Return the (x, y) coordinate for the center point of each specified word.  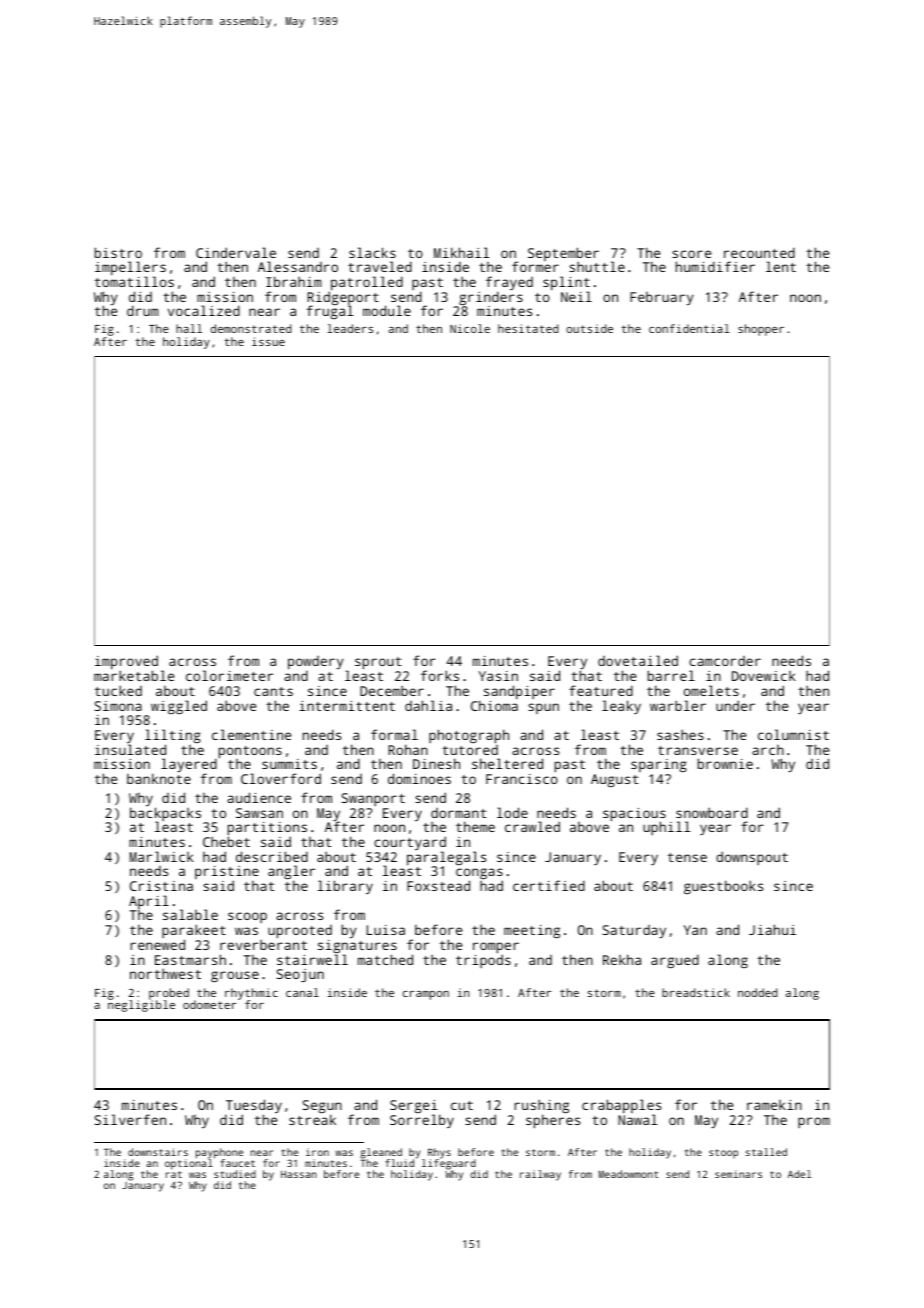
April (149, 902)
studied (235, 1174)
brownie (725, 763)
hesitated (528, 328)
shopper (761, 330)
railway (540, 1175)
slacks (372, 252)
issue (268, 341)
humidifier (715, 266)
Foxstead (438, 885)
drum (143, 310)
